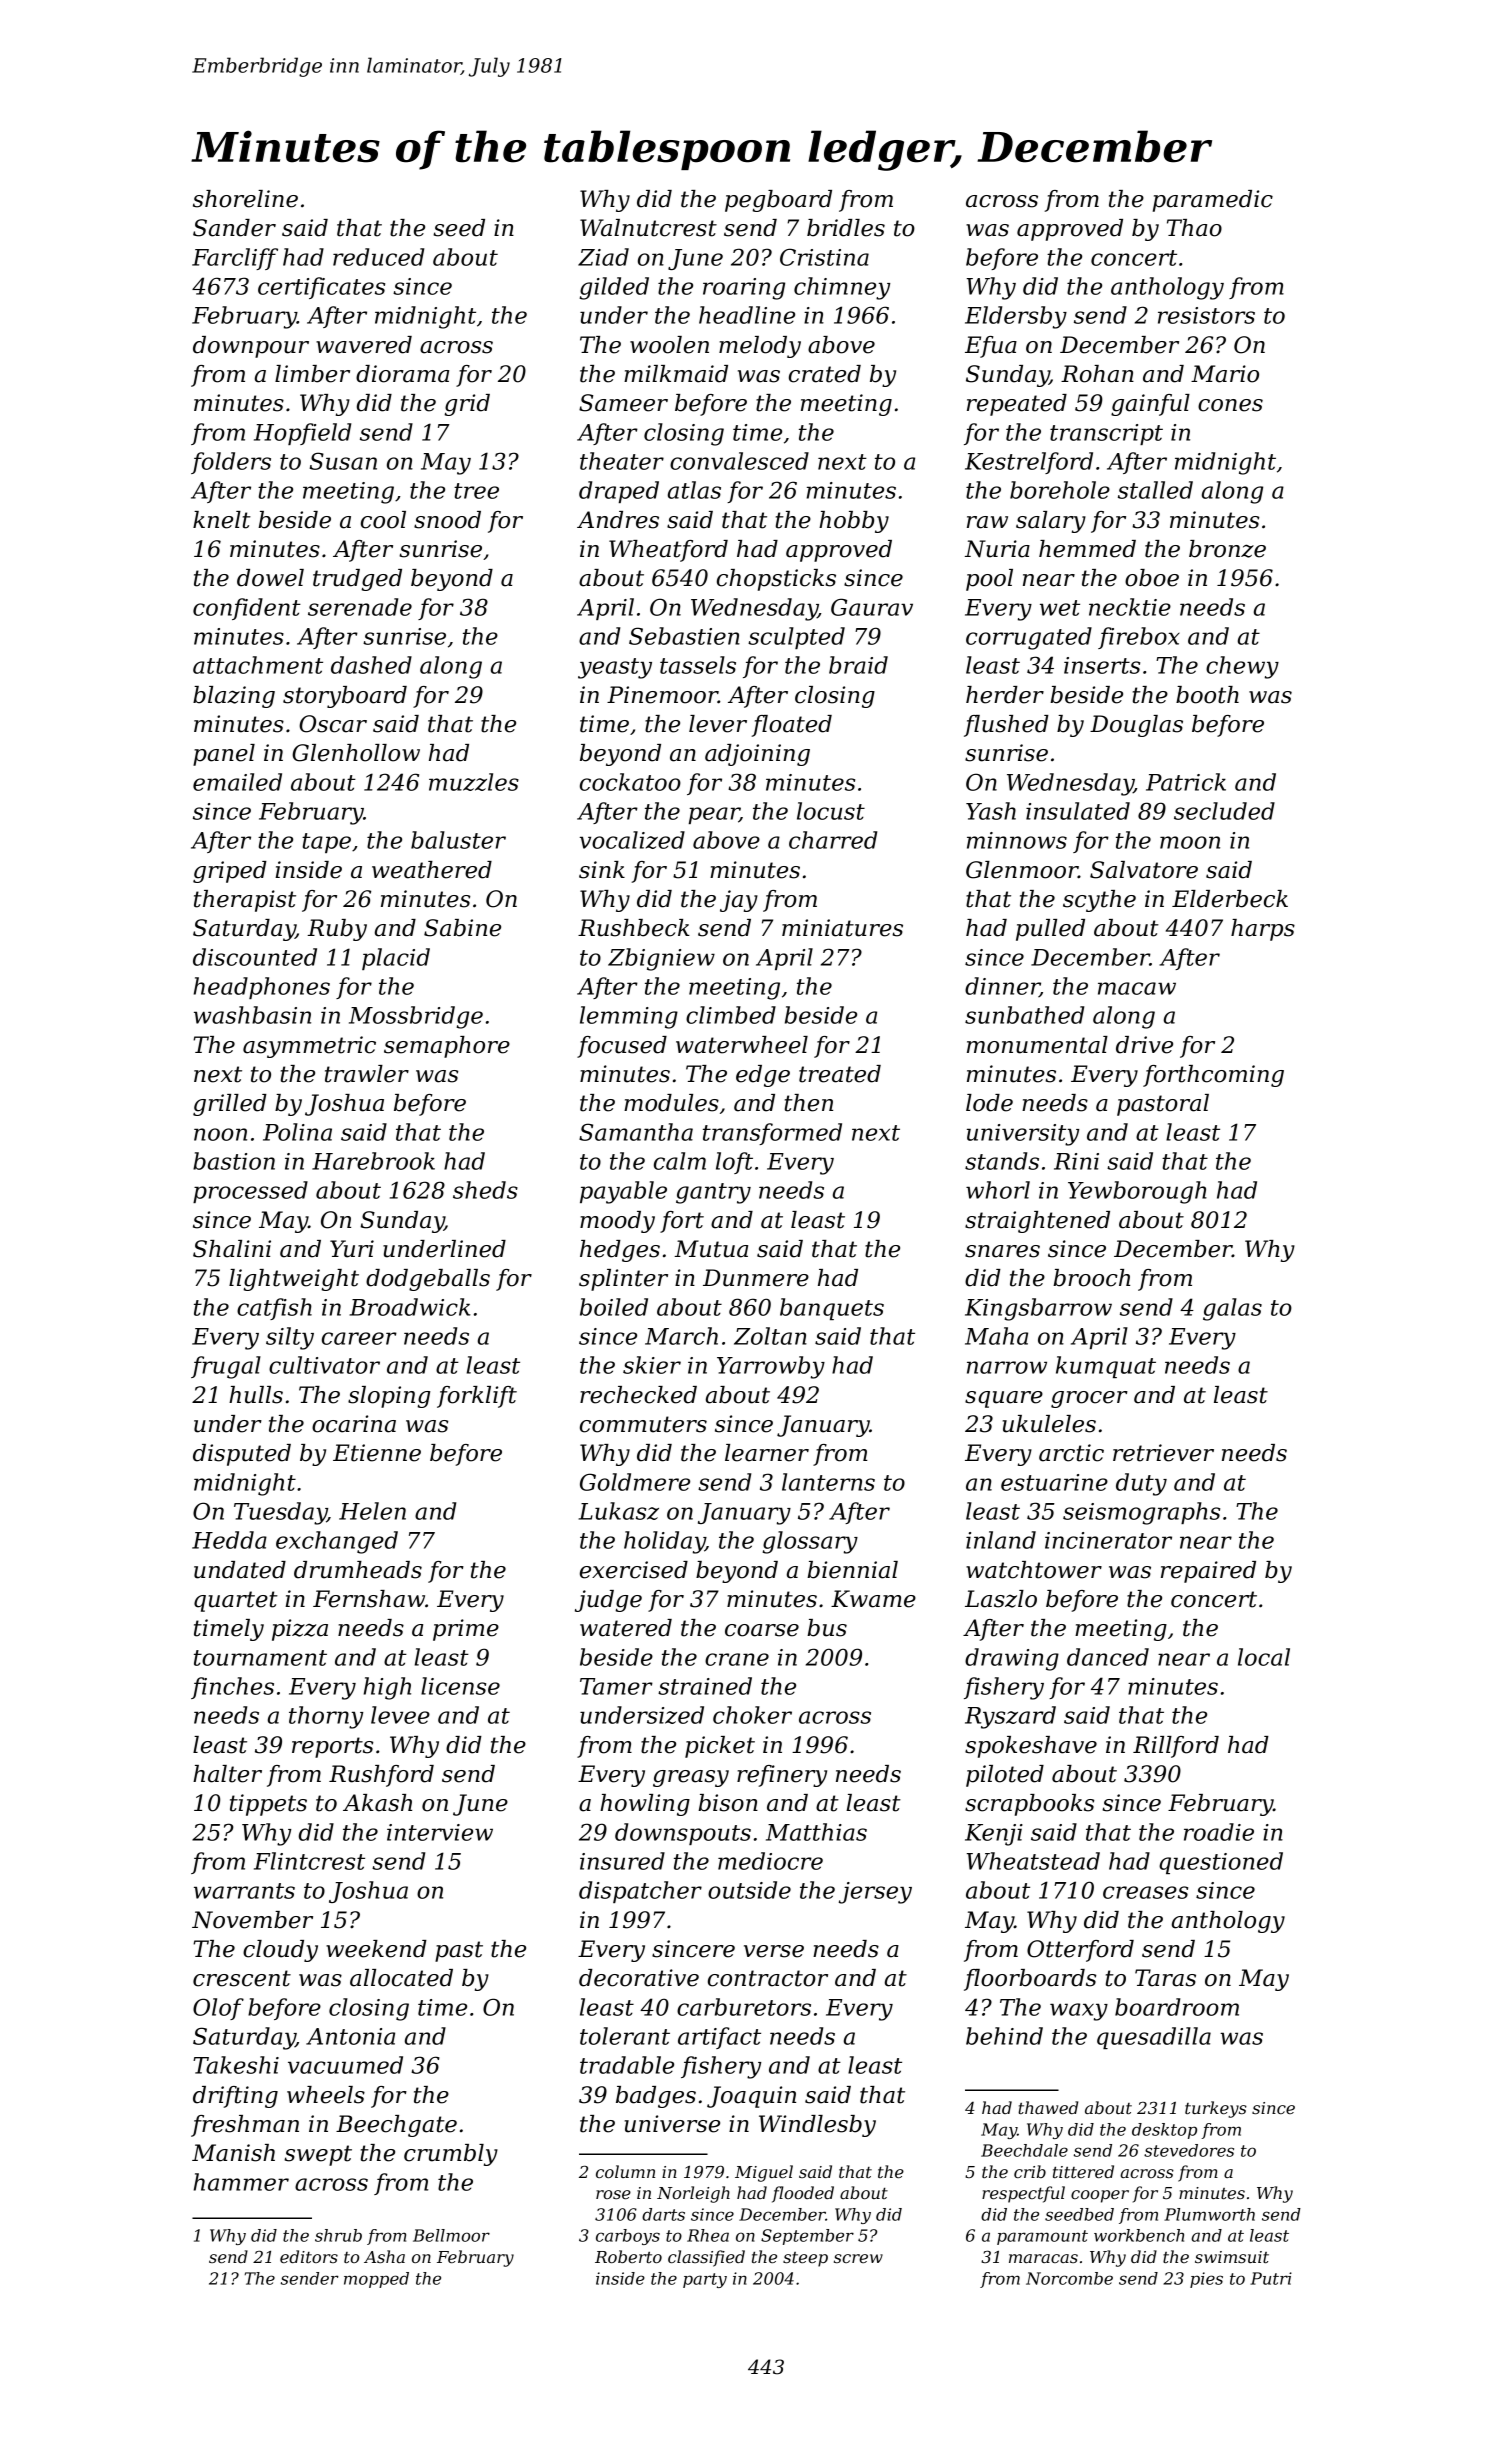  What do you see at coordinates (778, 201) in the image?
I see `pegboard` at bounding box center [778, 201].
